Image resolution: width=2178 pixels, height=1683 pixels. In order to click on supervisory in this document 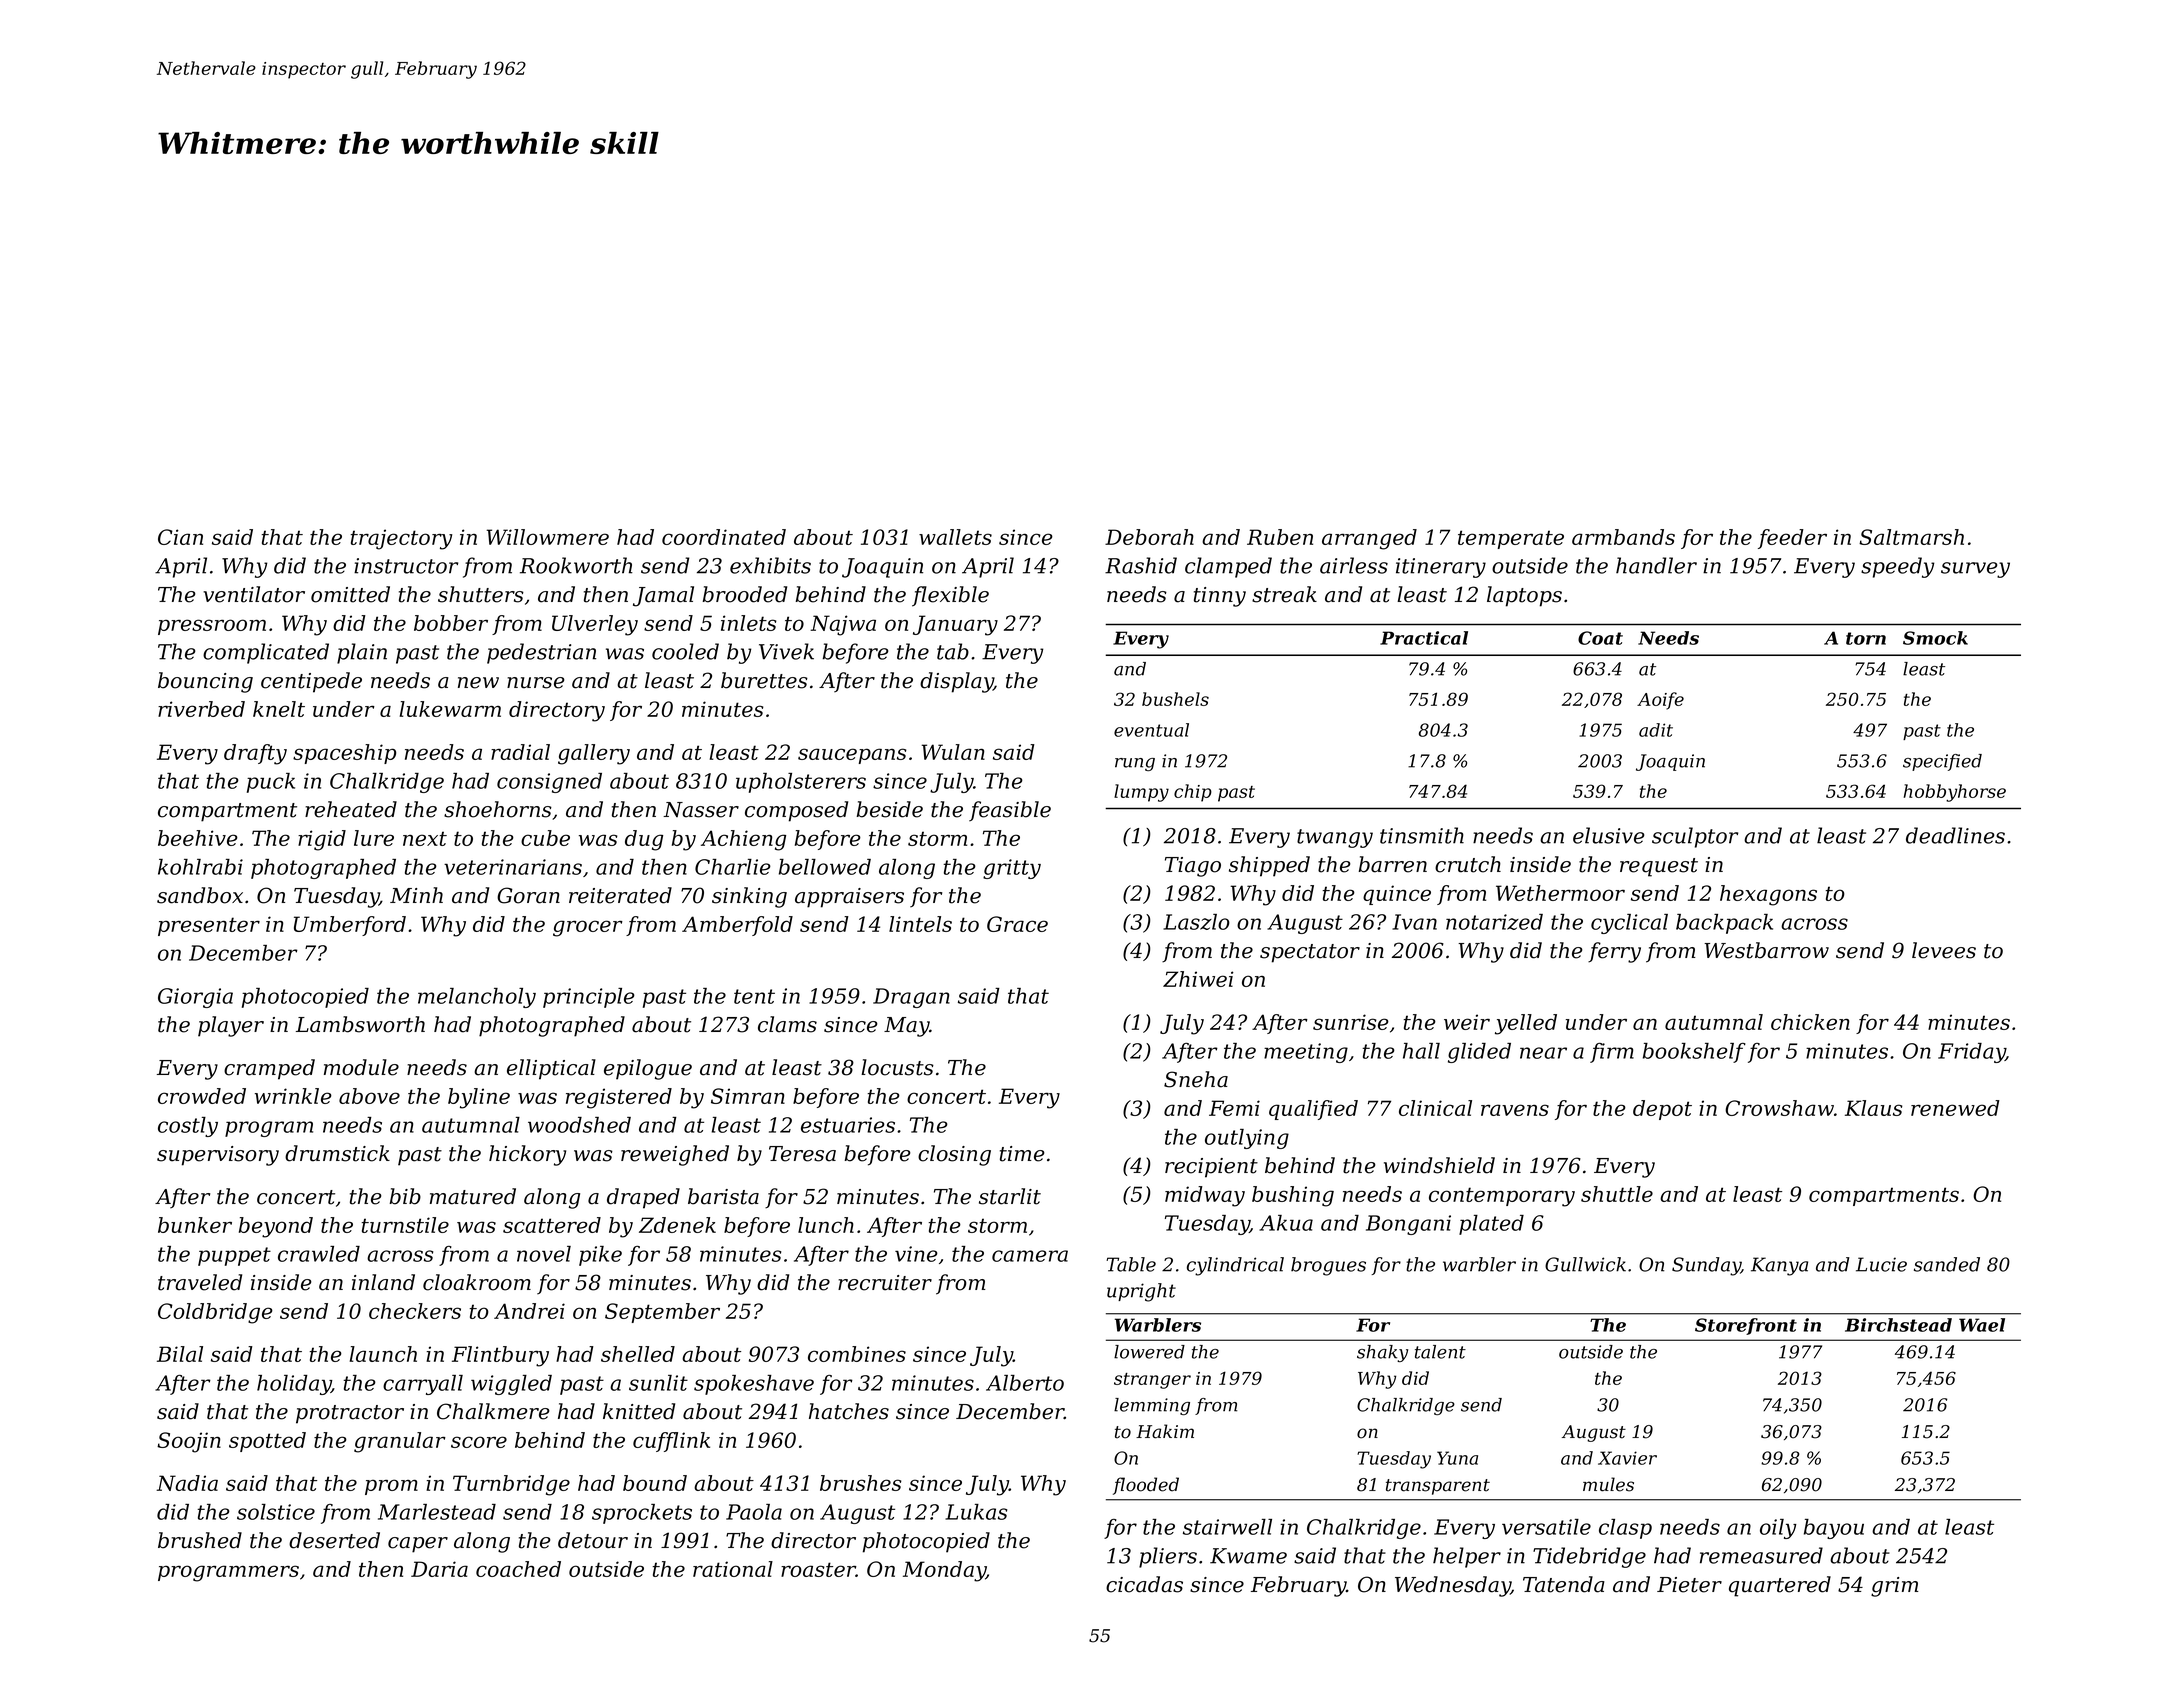, I will do `click(218, 1156)`.
